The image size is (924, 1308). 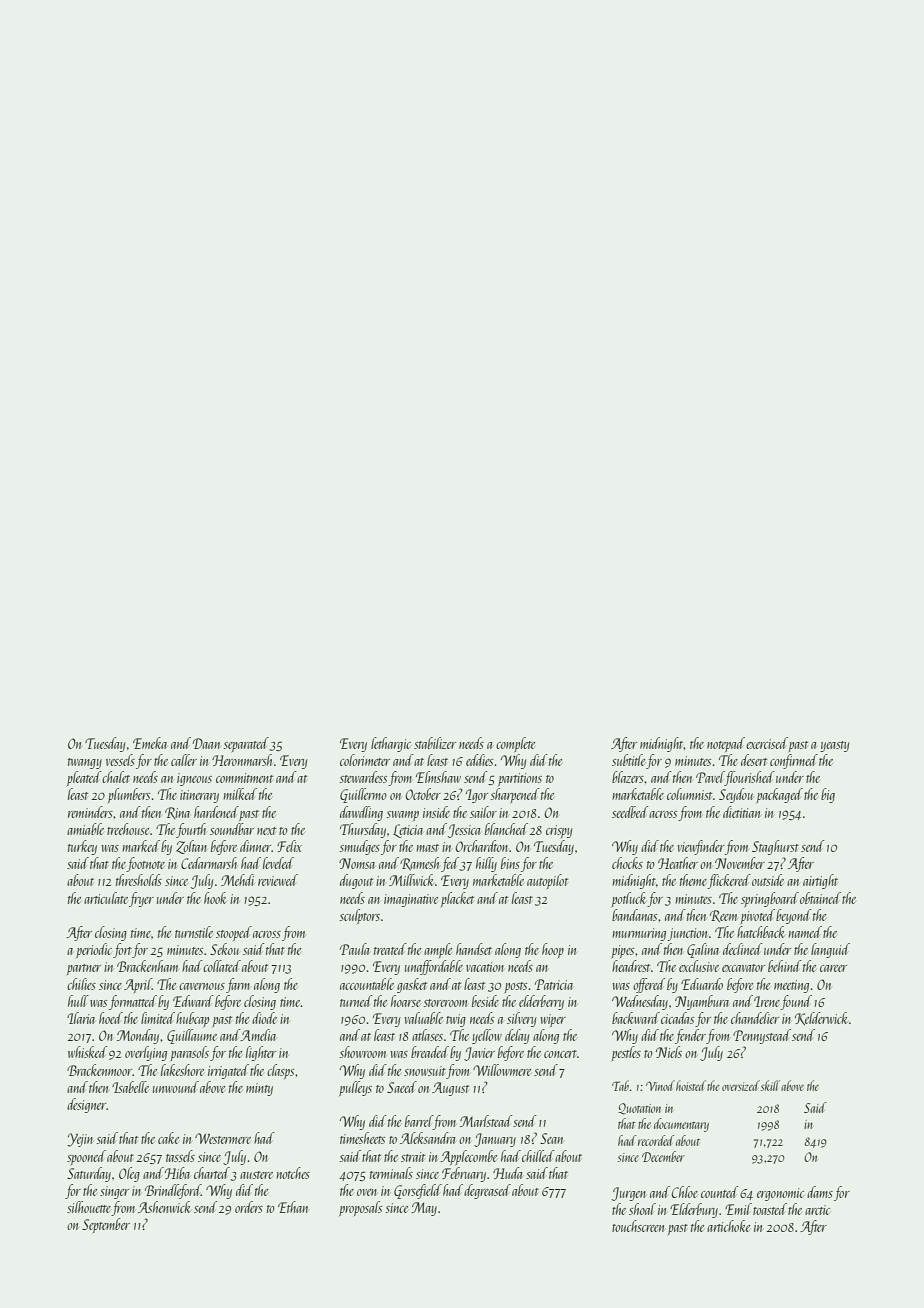 What do you see at coordinates (510, 863) in the screenshot?
I see `bins` at bounding box center [510, 863].
